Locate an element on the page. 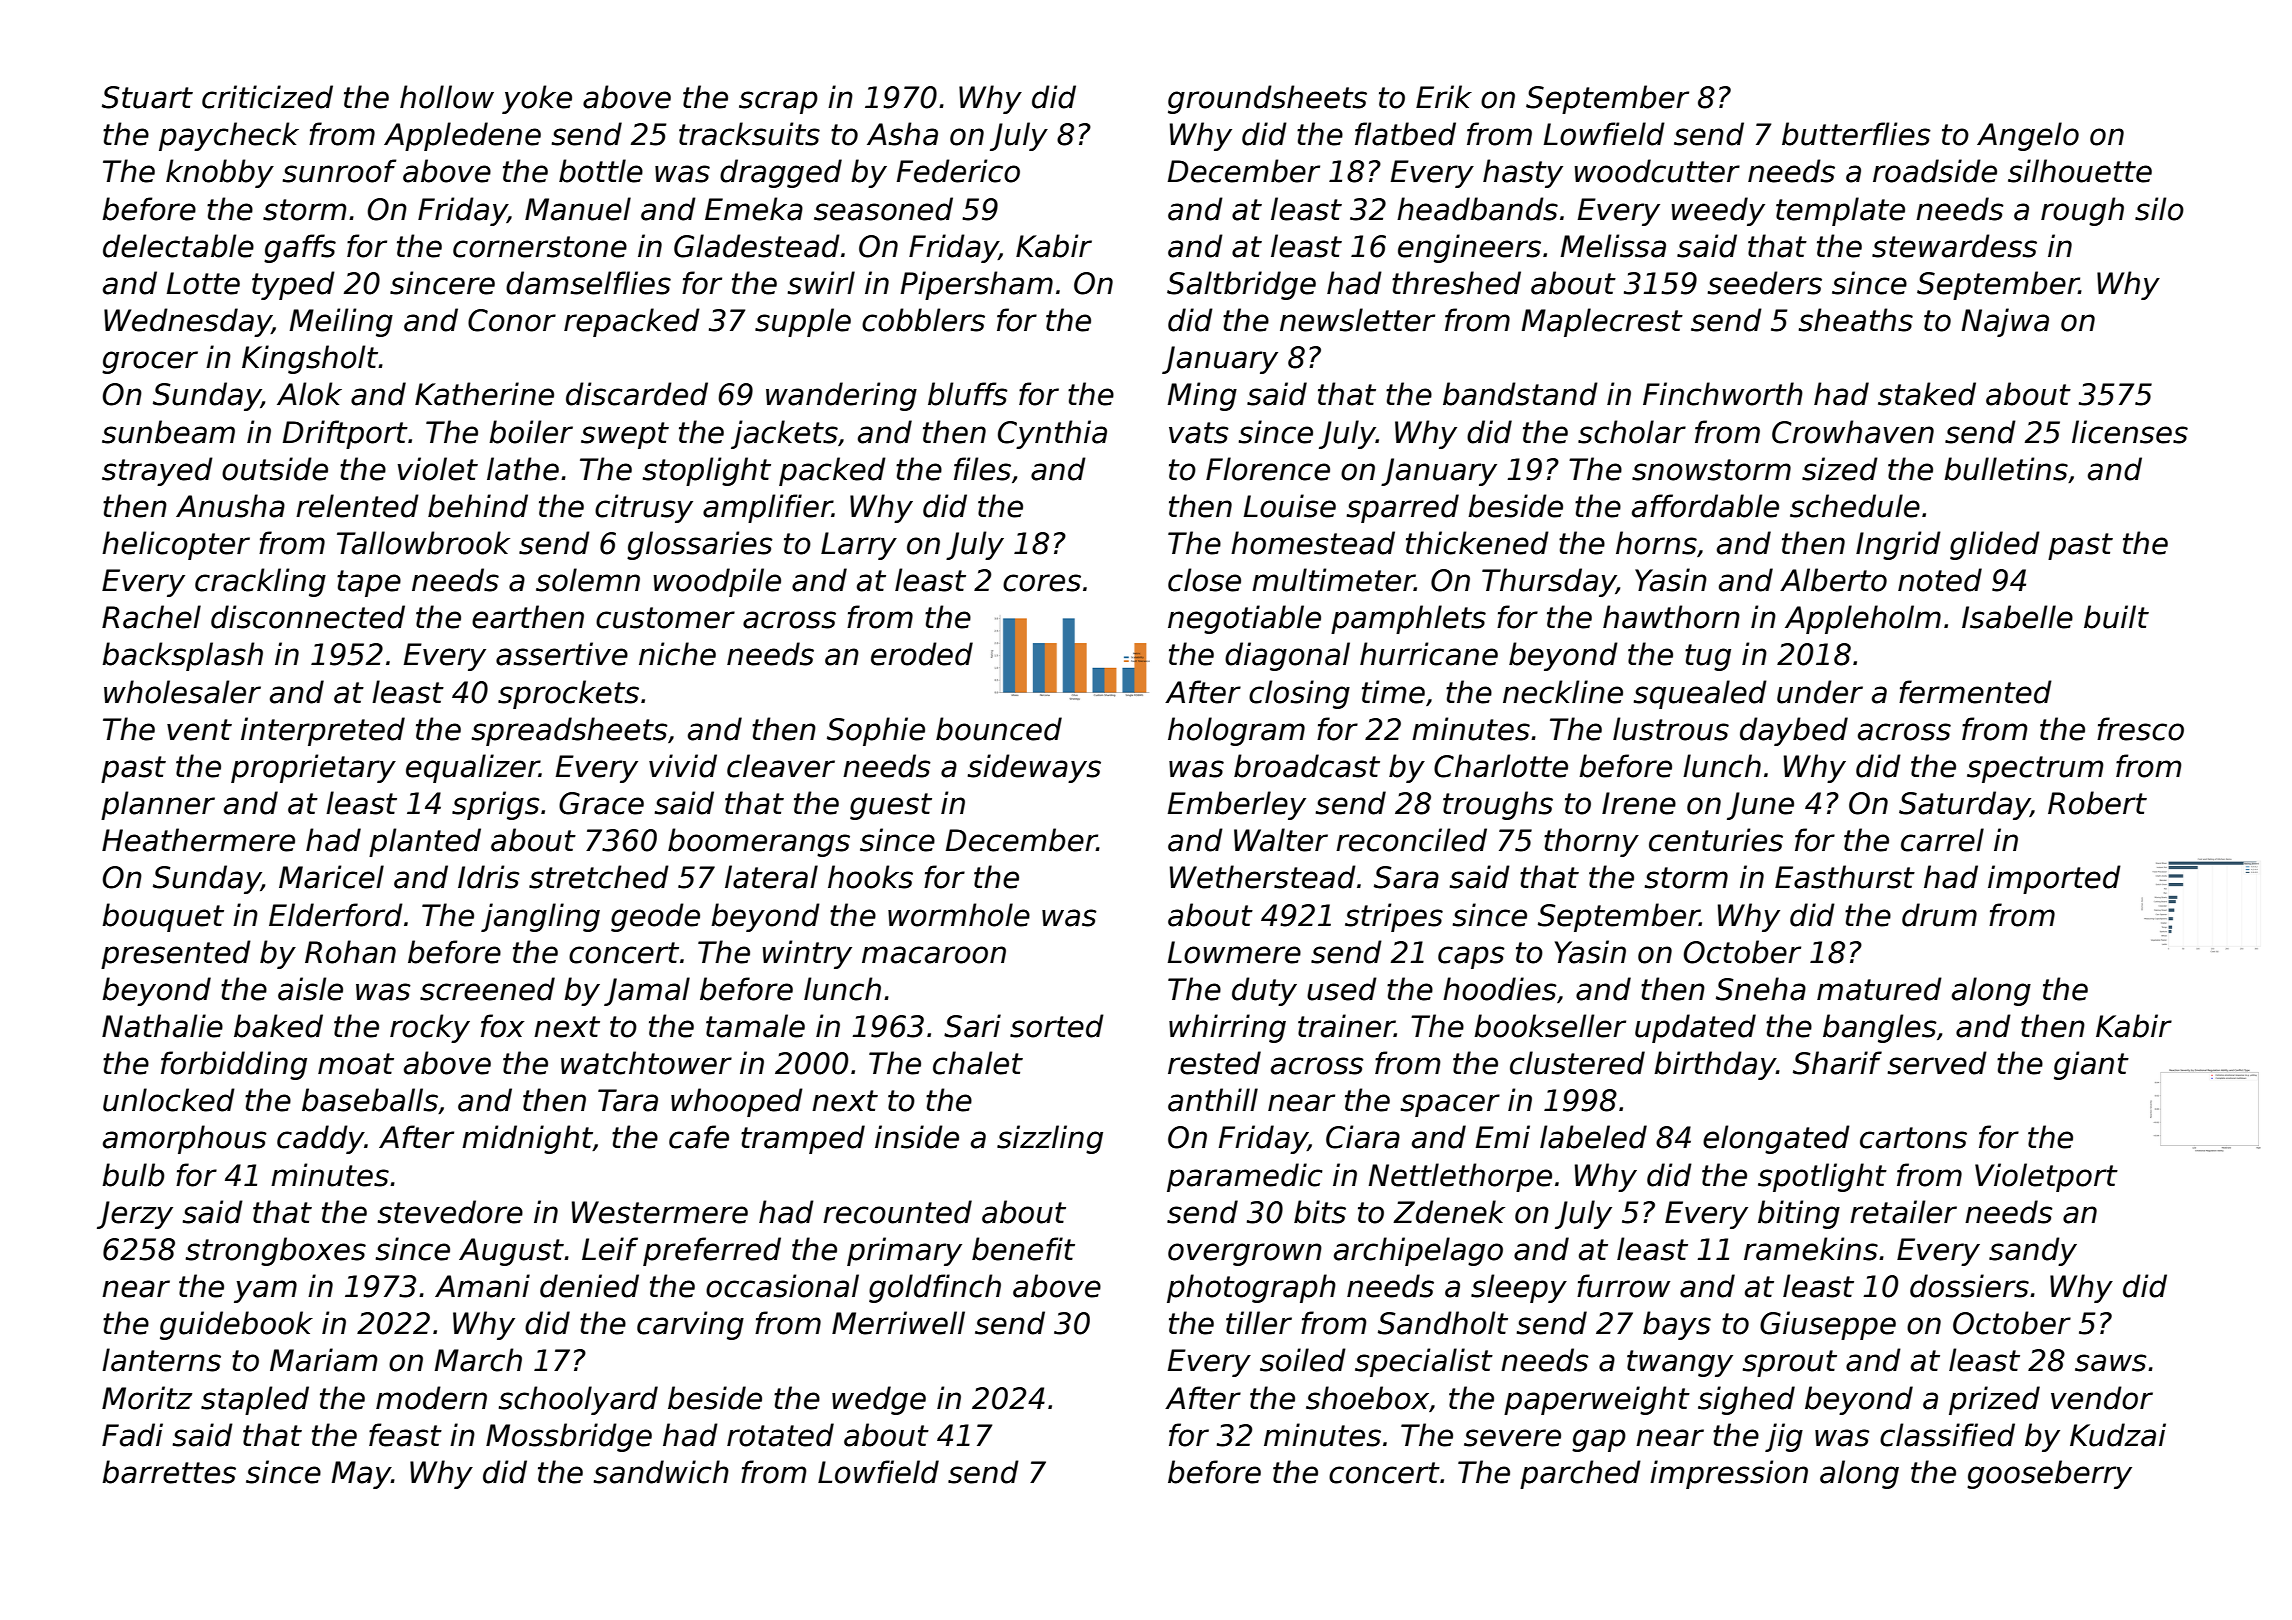 The height and width of the document is (1620, 2292). butterflies is located at coordinates (1856, 134).
